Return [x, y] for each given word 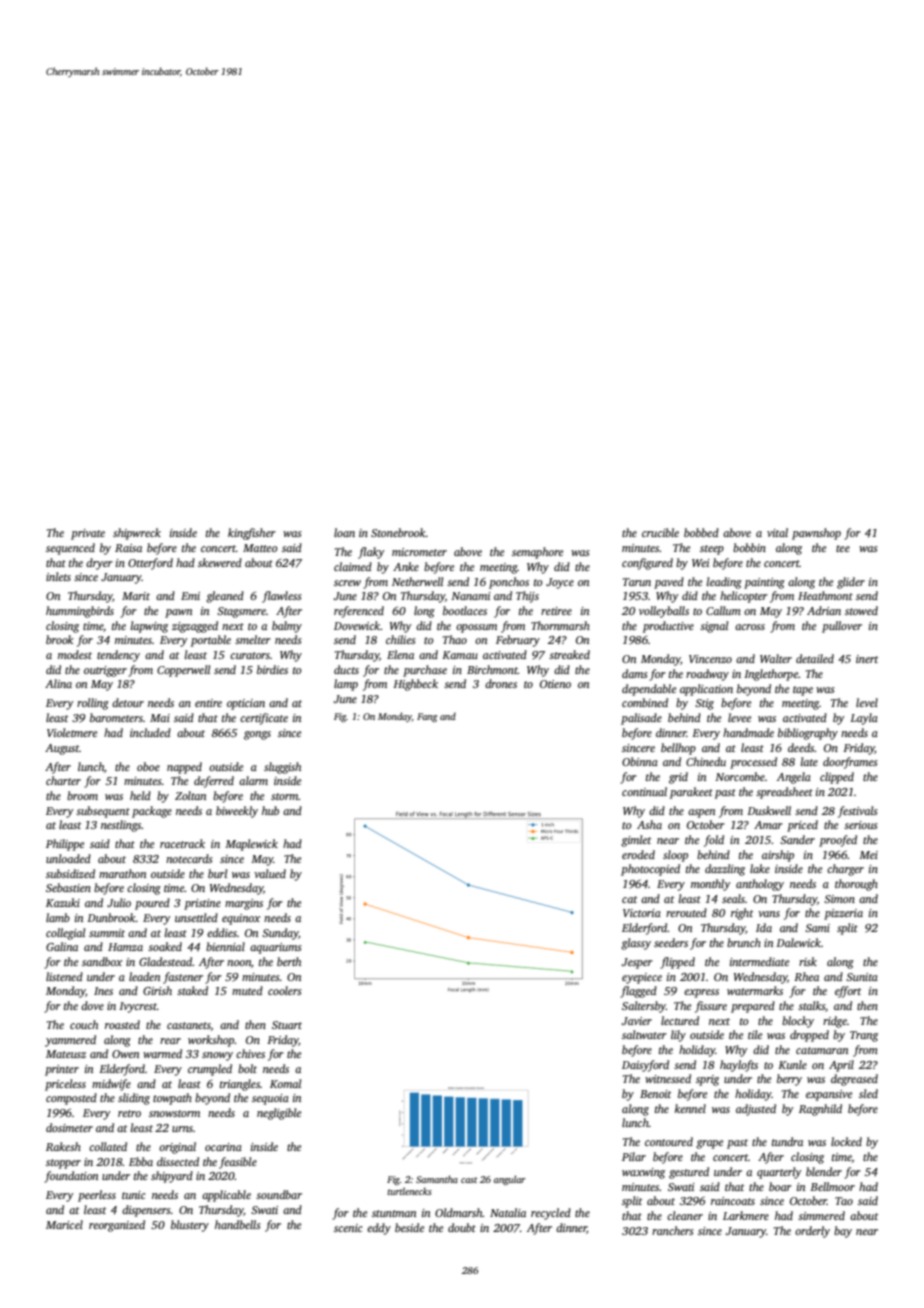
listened [64, 976]
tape [803, 691]
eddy [379, 1229]
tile [755, 1034]
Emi [190, 596]
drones [501, 683]
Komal [285, 1083]
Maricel [64, 1224]
